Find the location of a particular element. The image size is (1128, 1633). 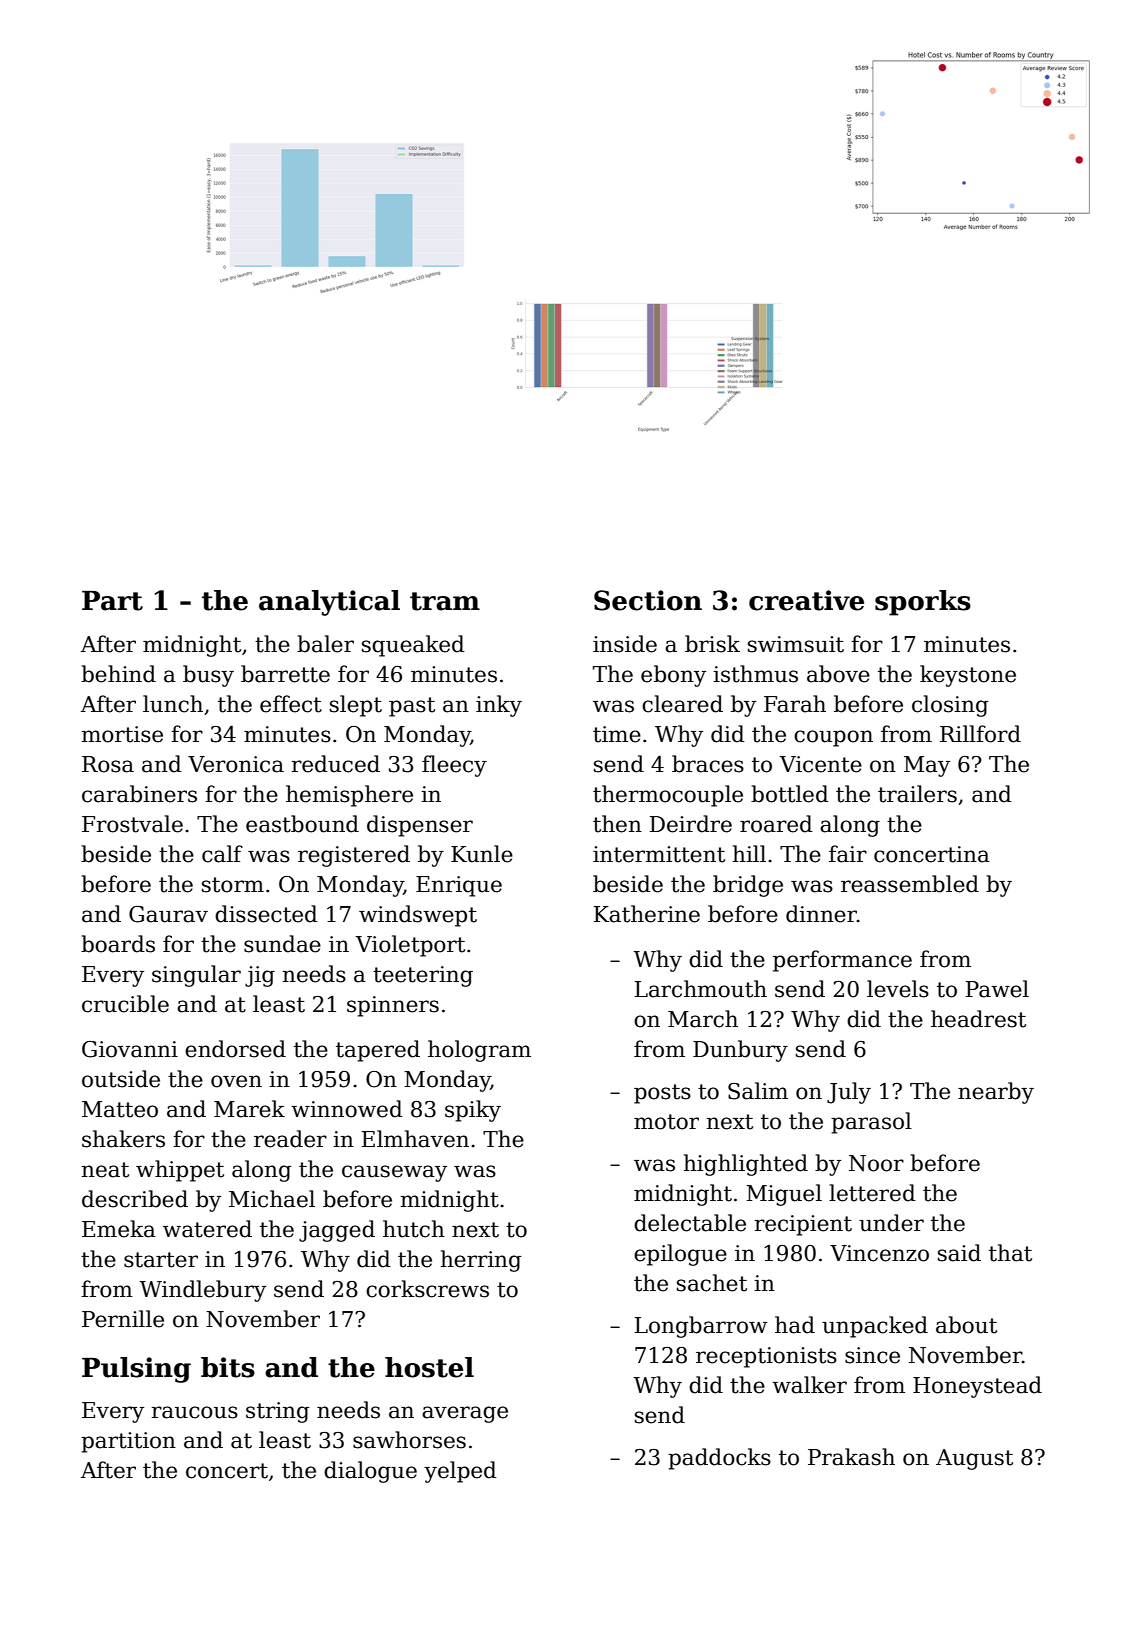

bits is located at coordinates (228, 1367).
